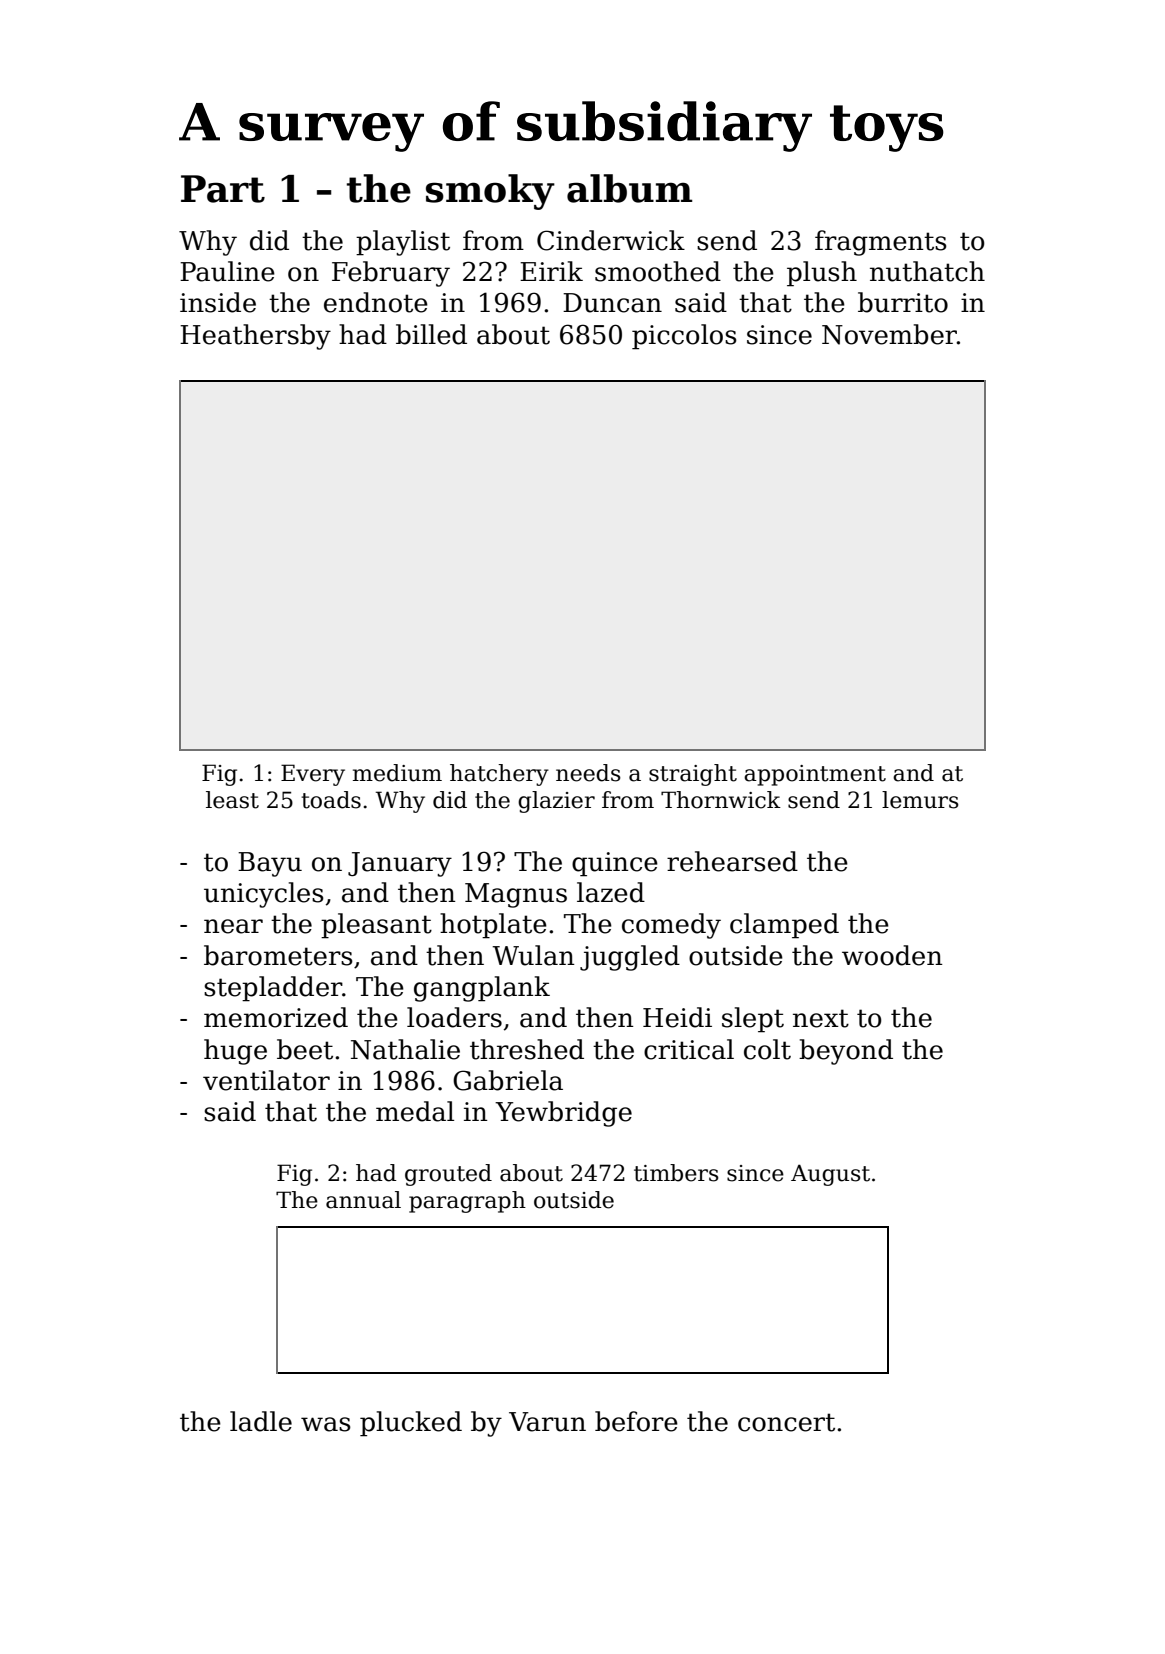  I want to click on November, so click(889, 334).
